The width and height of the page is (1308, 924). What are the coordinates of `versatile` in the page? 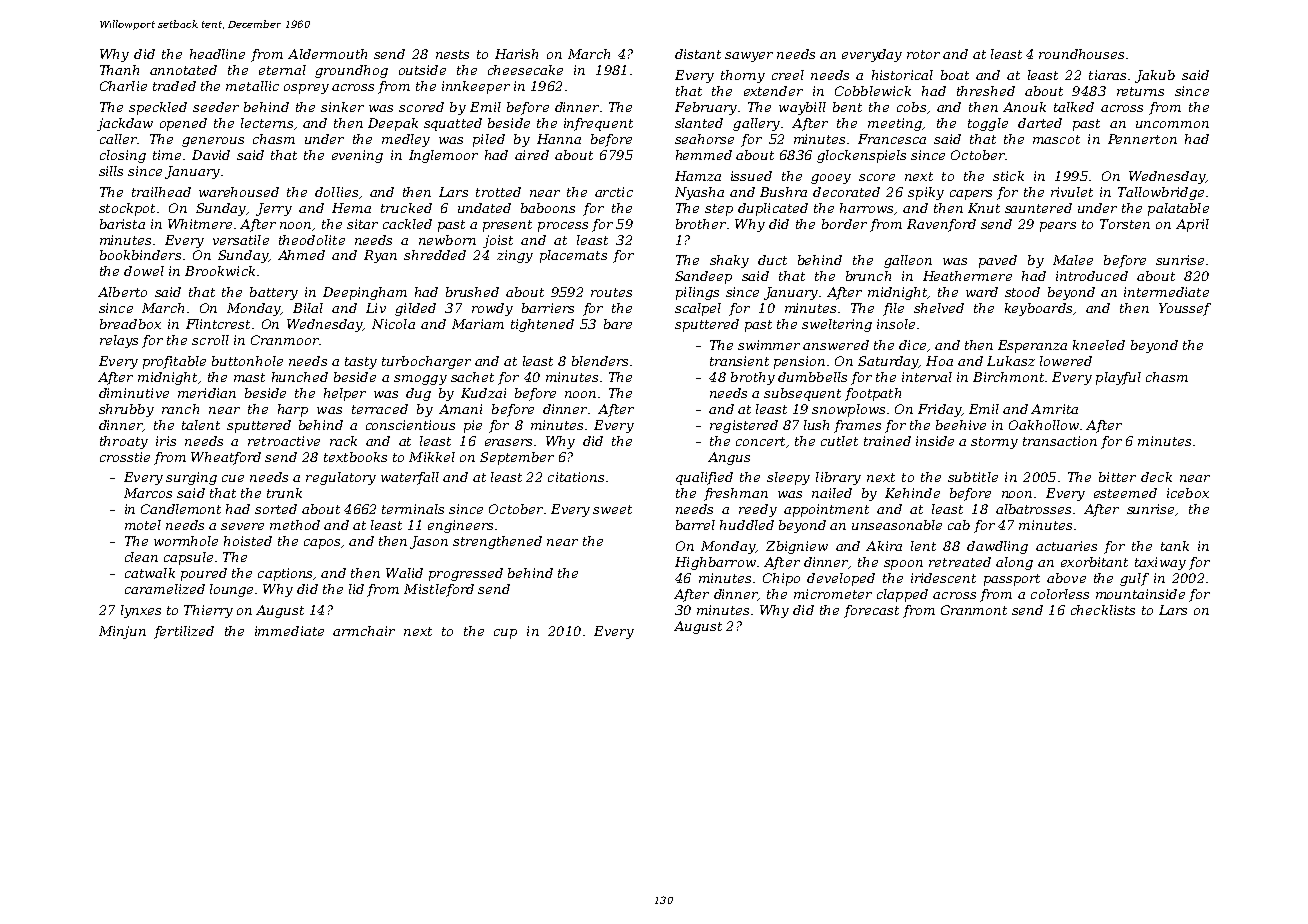 It's located at (241, 240).
